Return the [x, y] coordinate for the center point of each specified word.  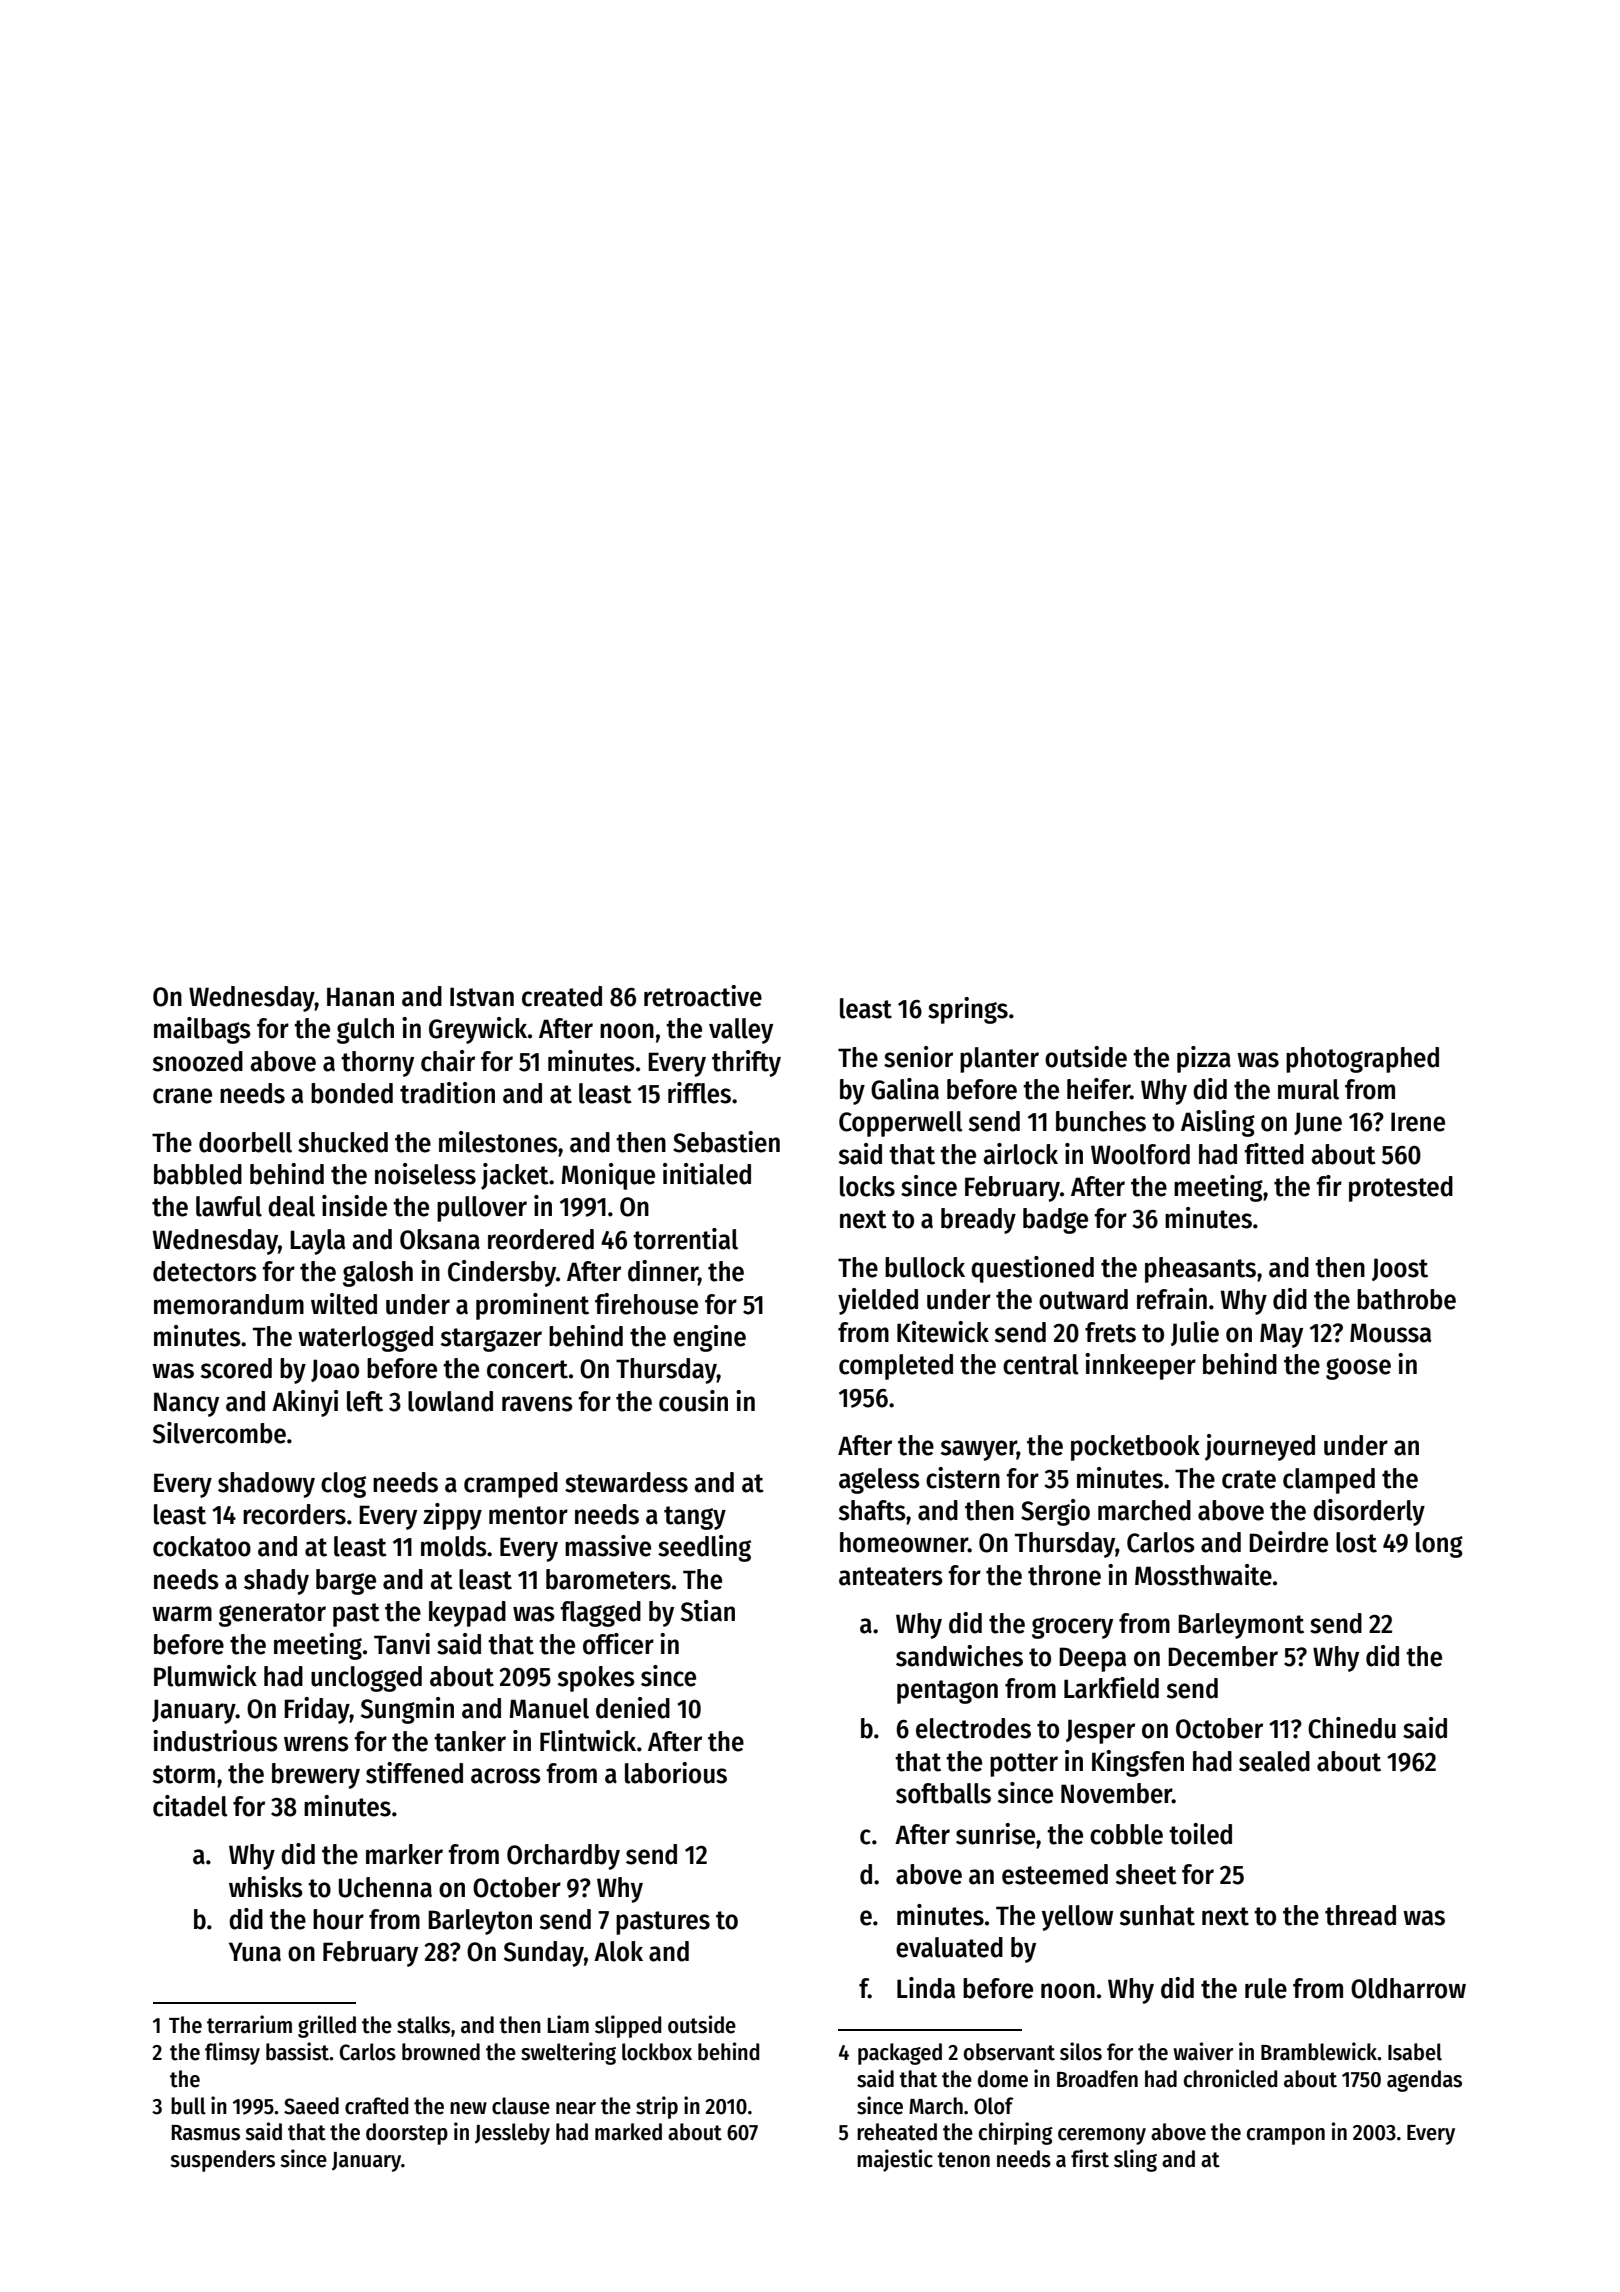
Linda [926, 1988]
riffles [699, 1093]
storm [184, 1774]
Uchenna [385, 1887]
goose [1358, 1369]
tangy [695, 1518]
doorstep [407, 2134]
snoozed [198, 1061]
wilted [344, 1304]
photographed [1362, 1060]
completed [896, 1367]
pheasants [1200, 1270]
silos [1081, 2051]
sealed [1274, 1761]
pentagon [947, 1692]
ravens [537, 1404]
